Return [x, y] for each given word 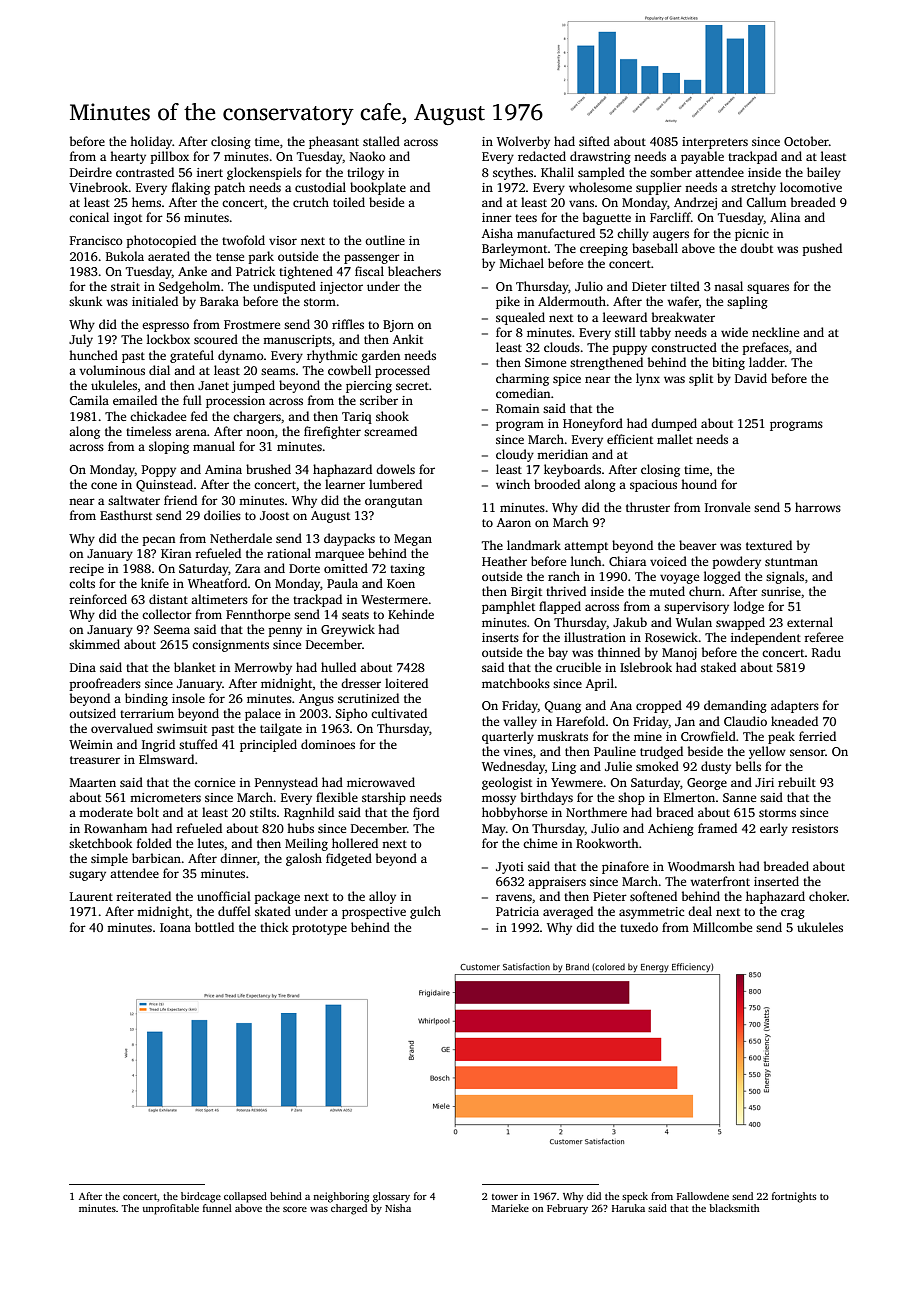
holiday [151, 142]
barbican [156, 858]
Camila [89, 400]
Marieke [510, 1208]
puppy [630, 350]
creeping [604, 250]
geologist [507, 783]
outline [385, 240]
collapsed [245, 1197]
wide [734, 332]
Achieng [671, 829]
